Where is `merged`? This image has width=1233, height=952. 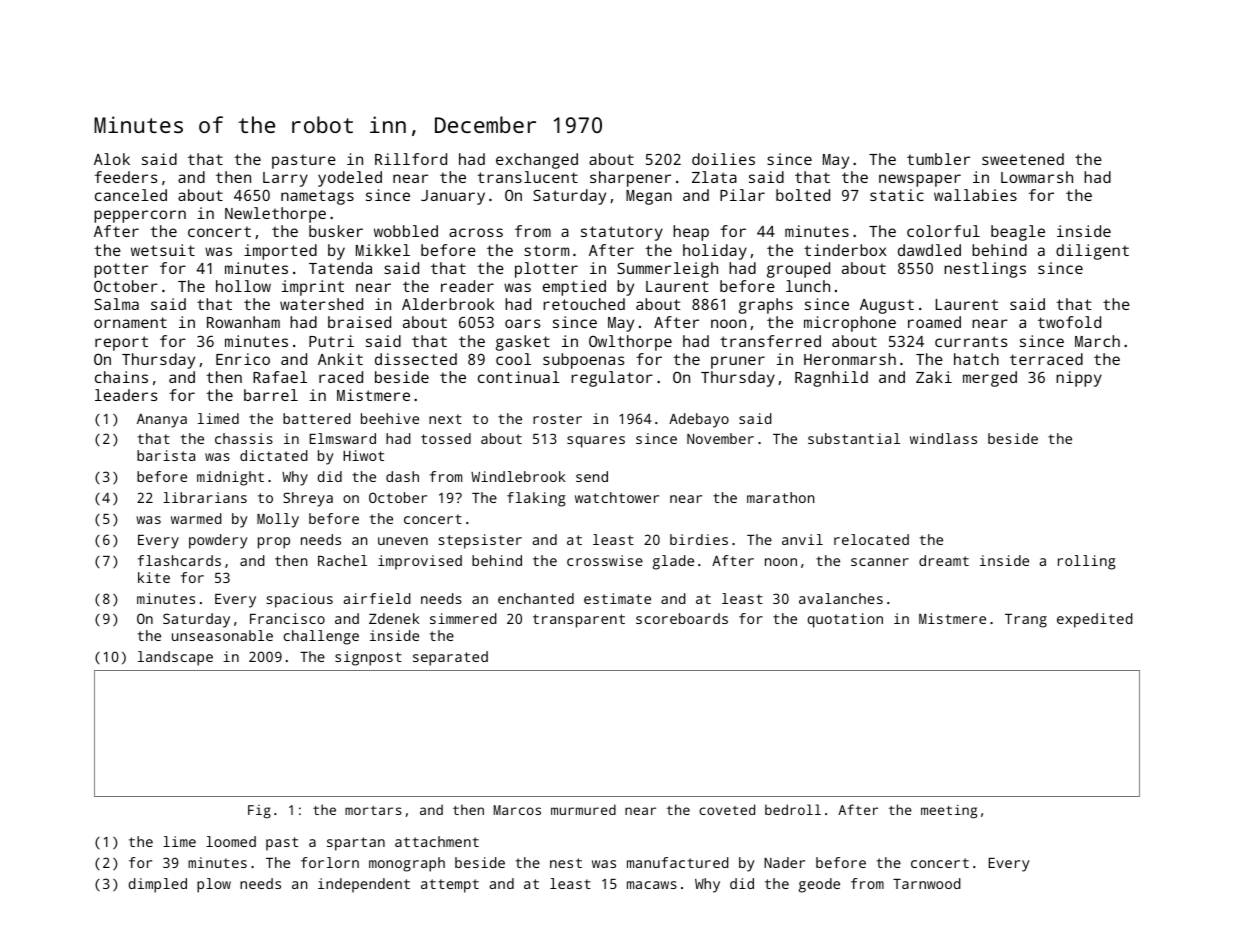
merged is located at coordinates (990, 379).
